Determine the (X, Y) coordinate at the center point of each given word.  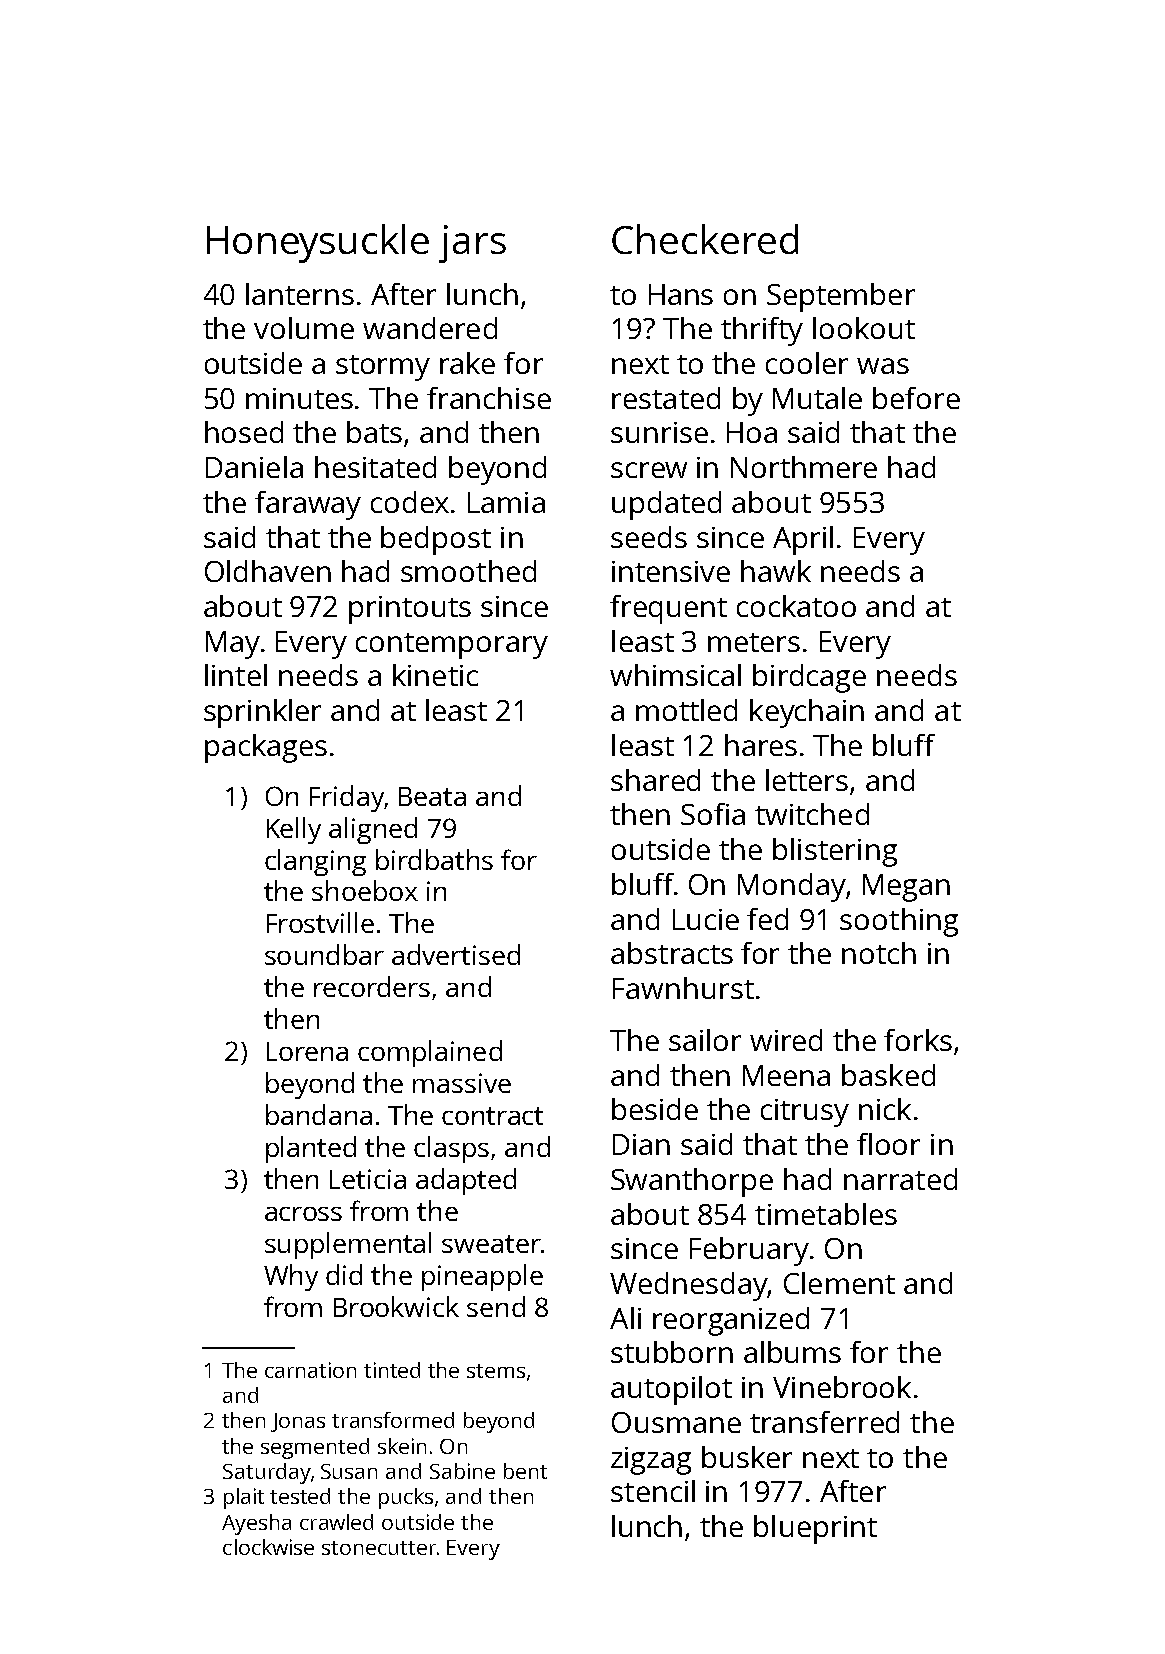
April (803, 540)
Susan (349, 1471)
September (841, 297)
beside (655, 1109)
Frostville (320, 922)
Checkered (705, 239)
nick (885, 1109)
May (233, 645)
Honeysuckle (318, 243)
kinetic (435, 675)
